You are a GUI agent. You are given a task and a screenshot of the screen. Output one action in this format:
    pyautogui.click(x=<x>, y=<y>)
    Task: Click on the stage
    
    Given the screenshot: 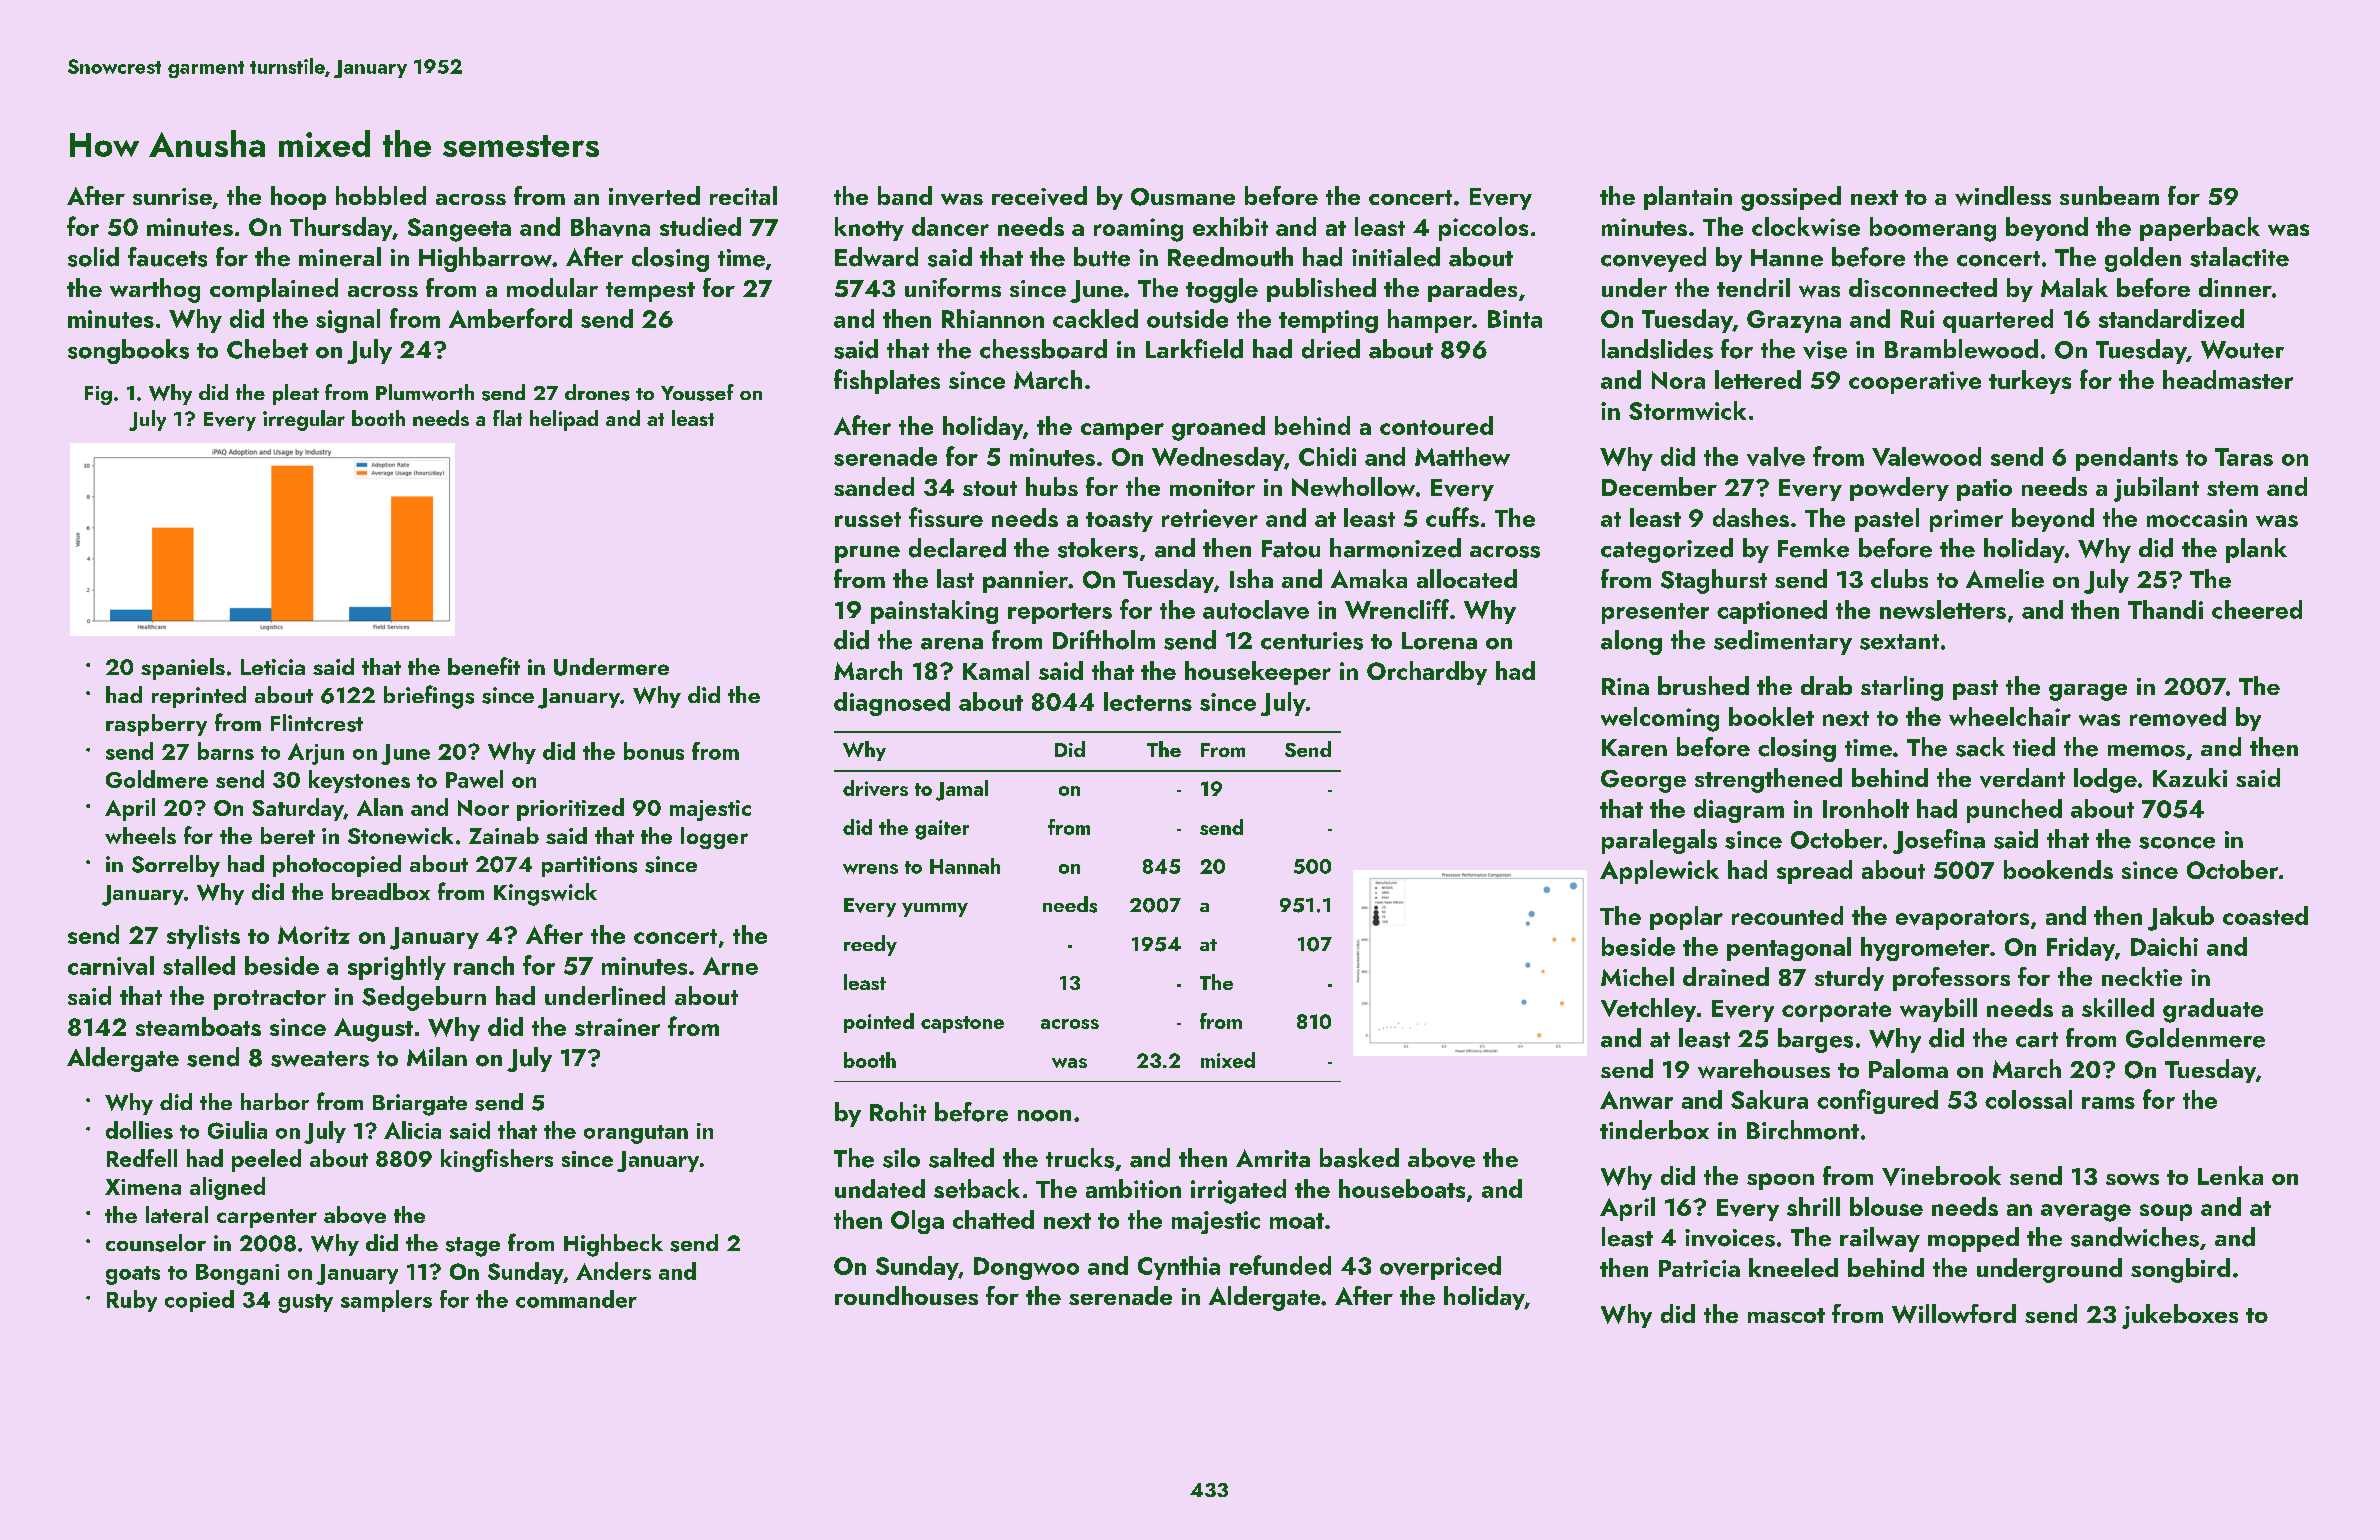 What is the action you would take?
    pyautogui.click(x=473, y=1247)
